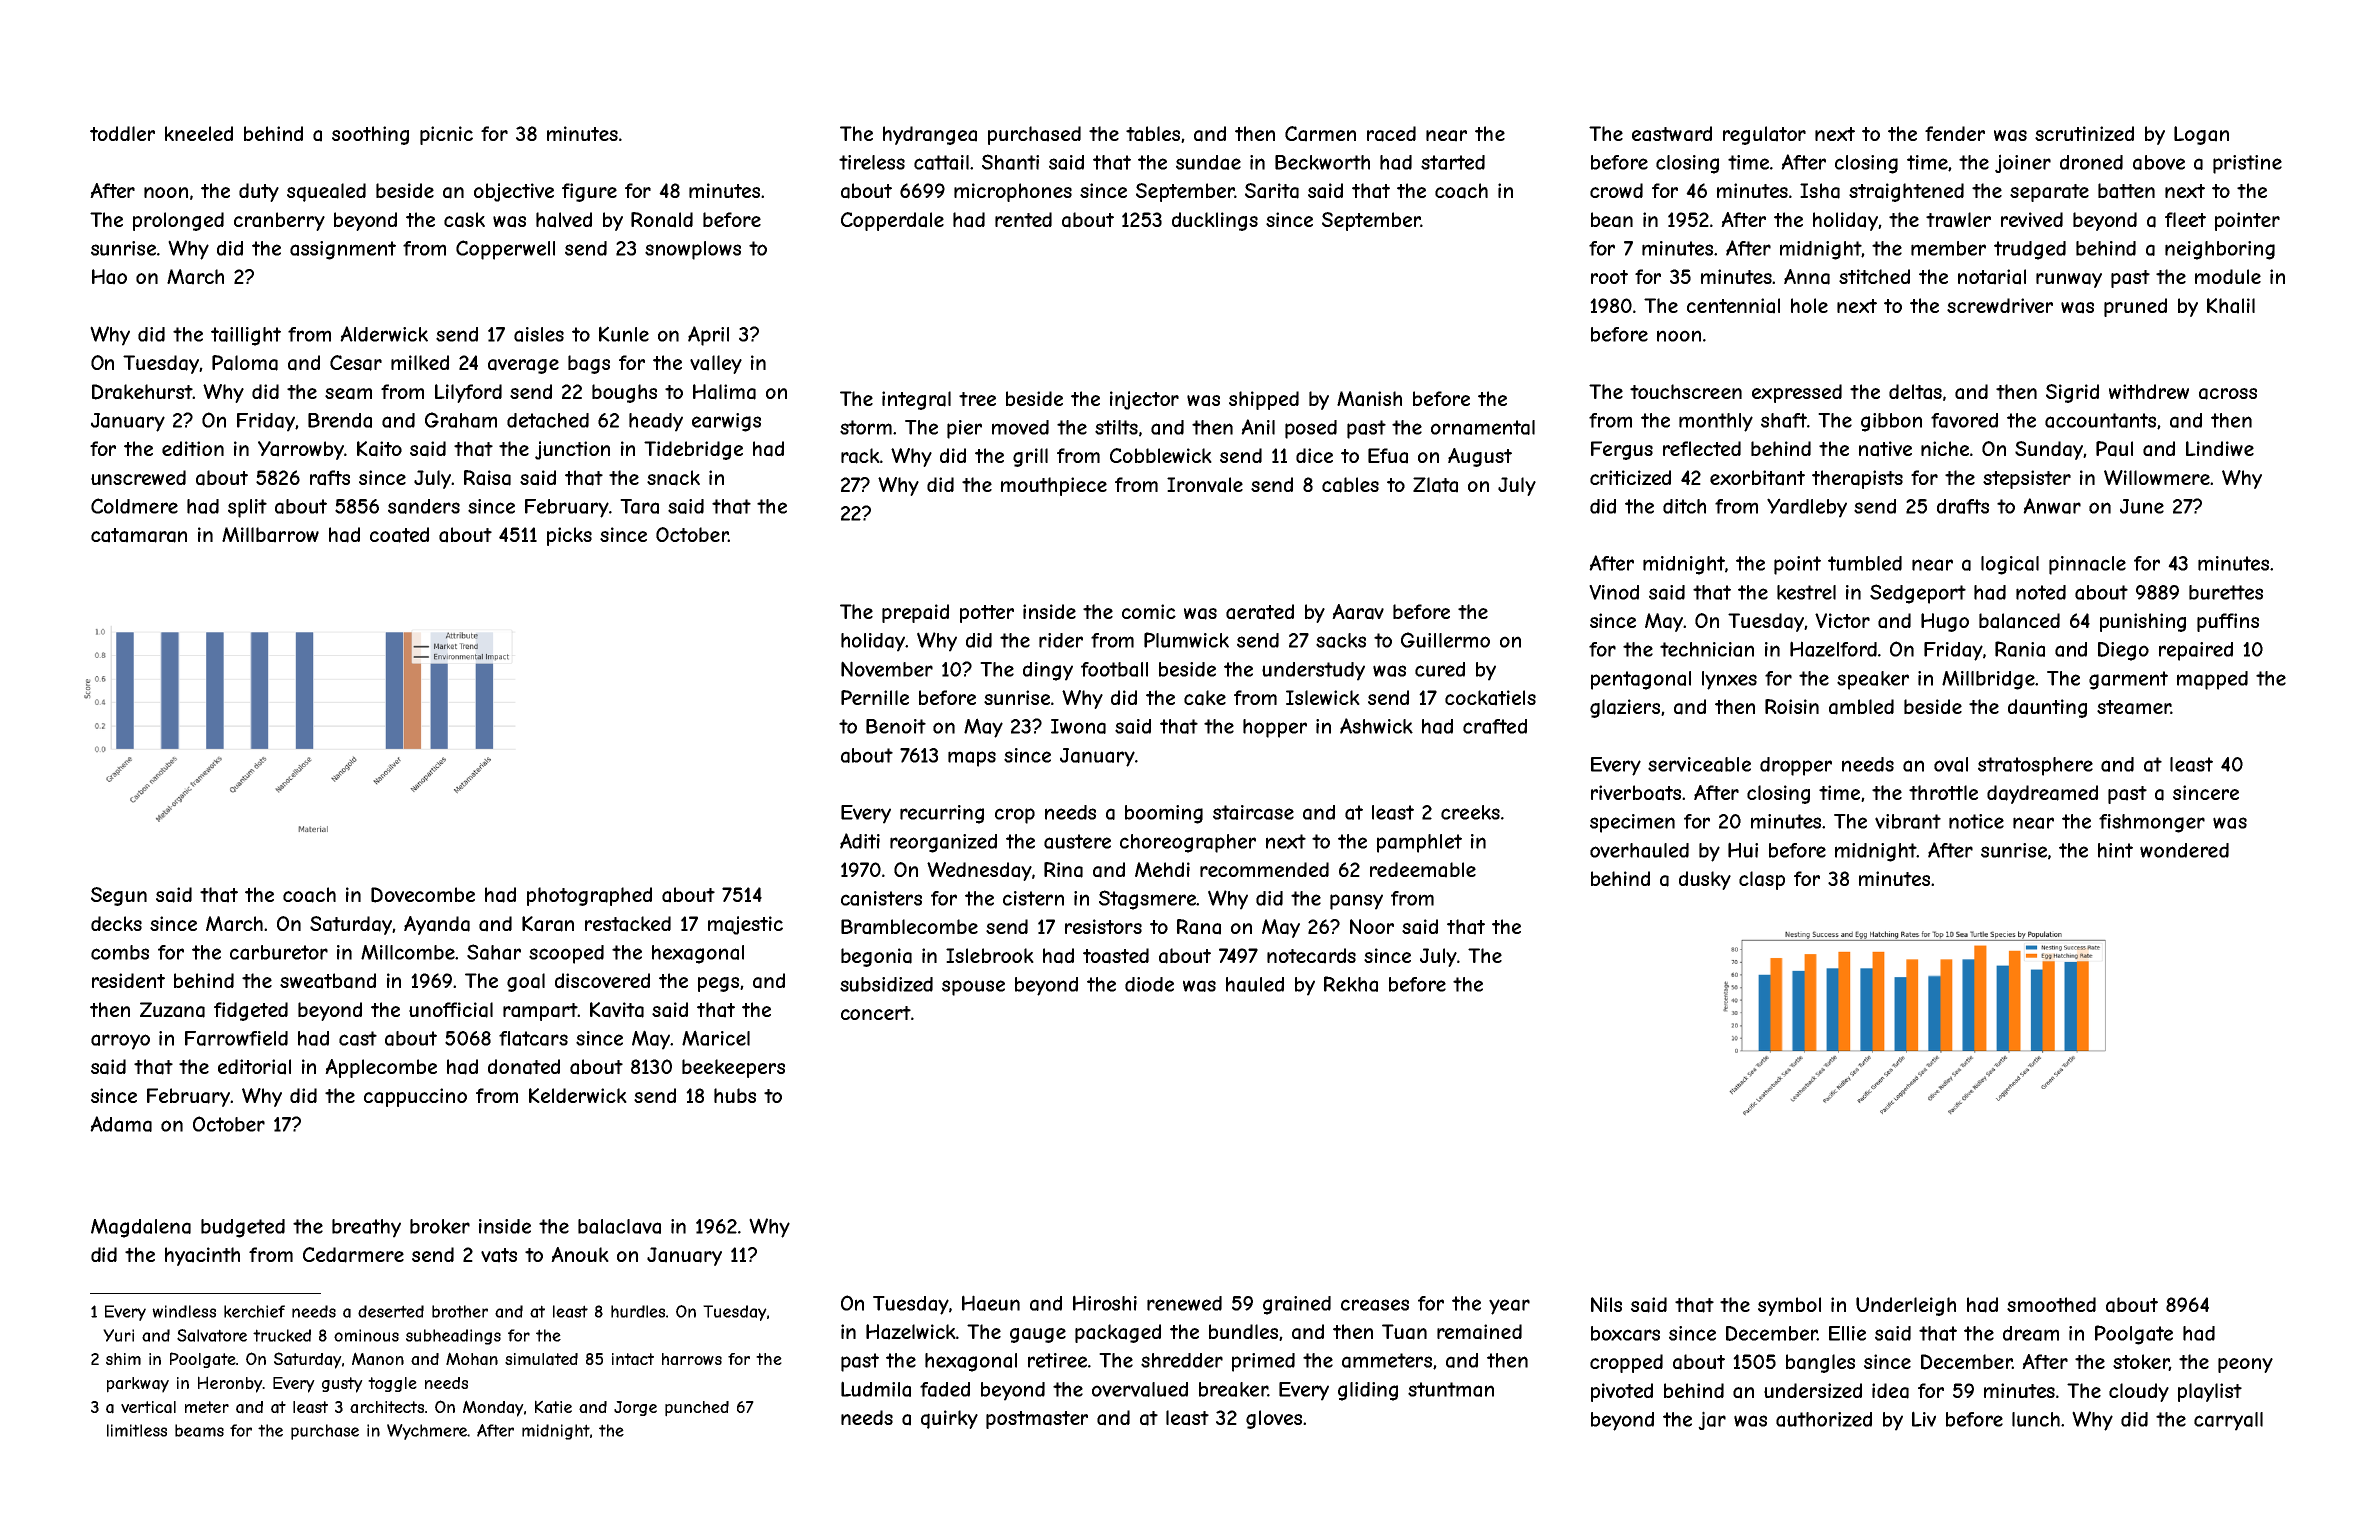  What do you see at coordinates (930, 135) in the screenshot?
I see `hydrangea` at bounding box center [930, 135].
